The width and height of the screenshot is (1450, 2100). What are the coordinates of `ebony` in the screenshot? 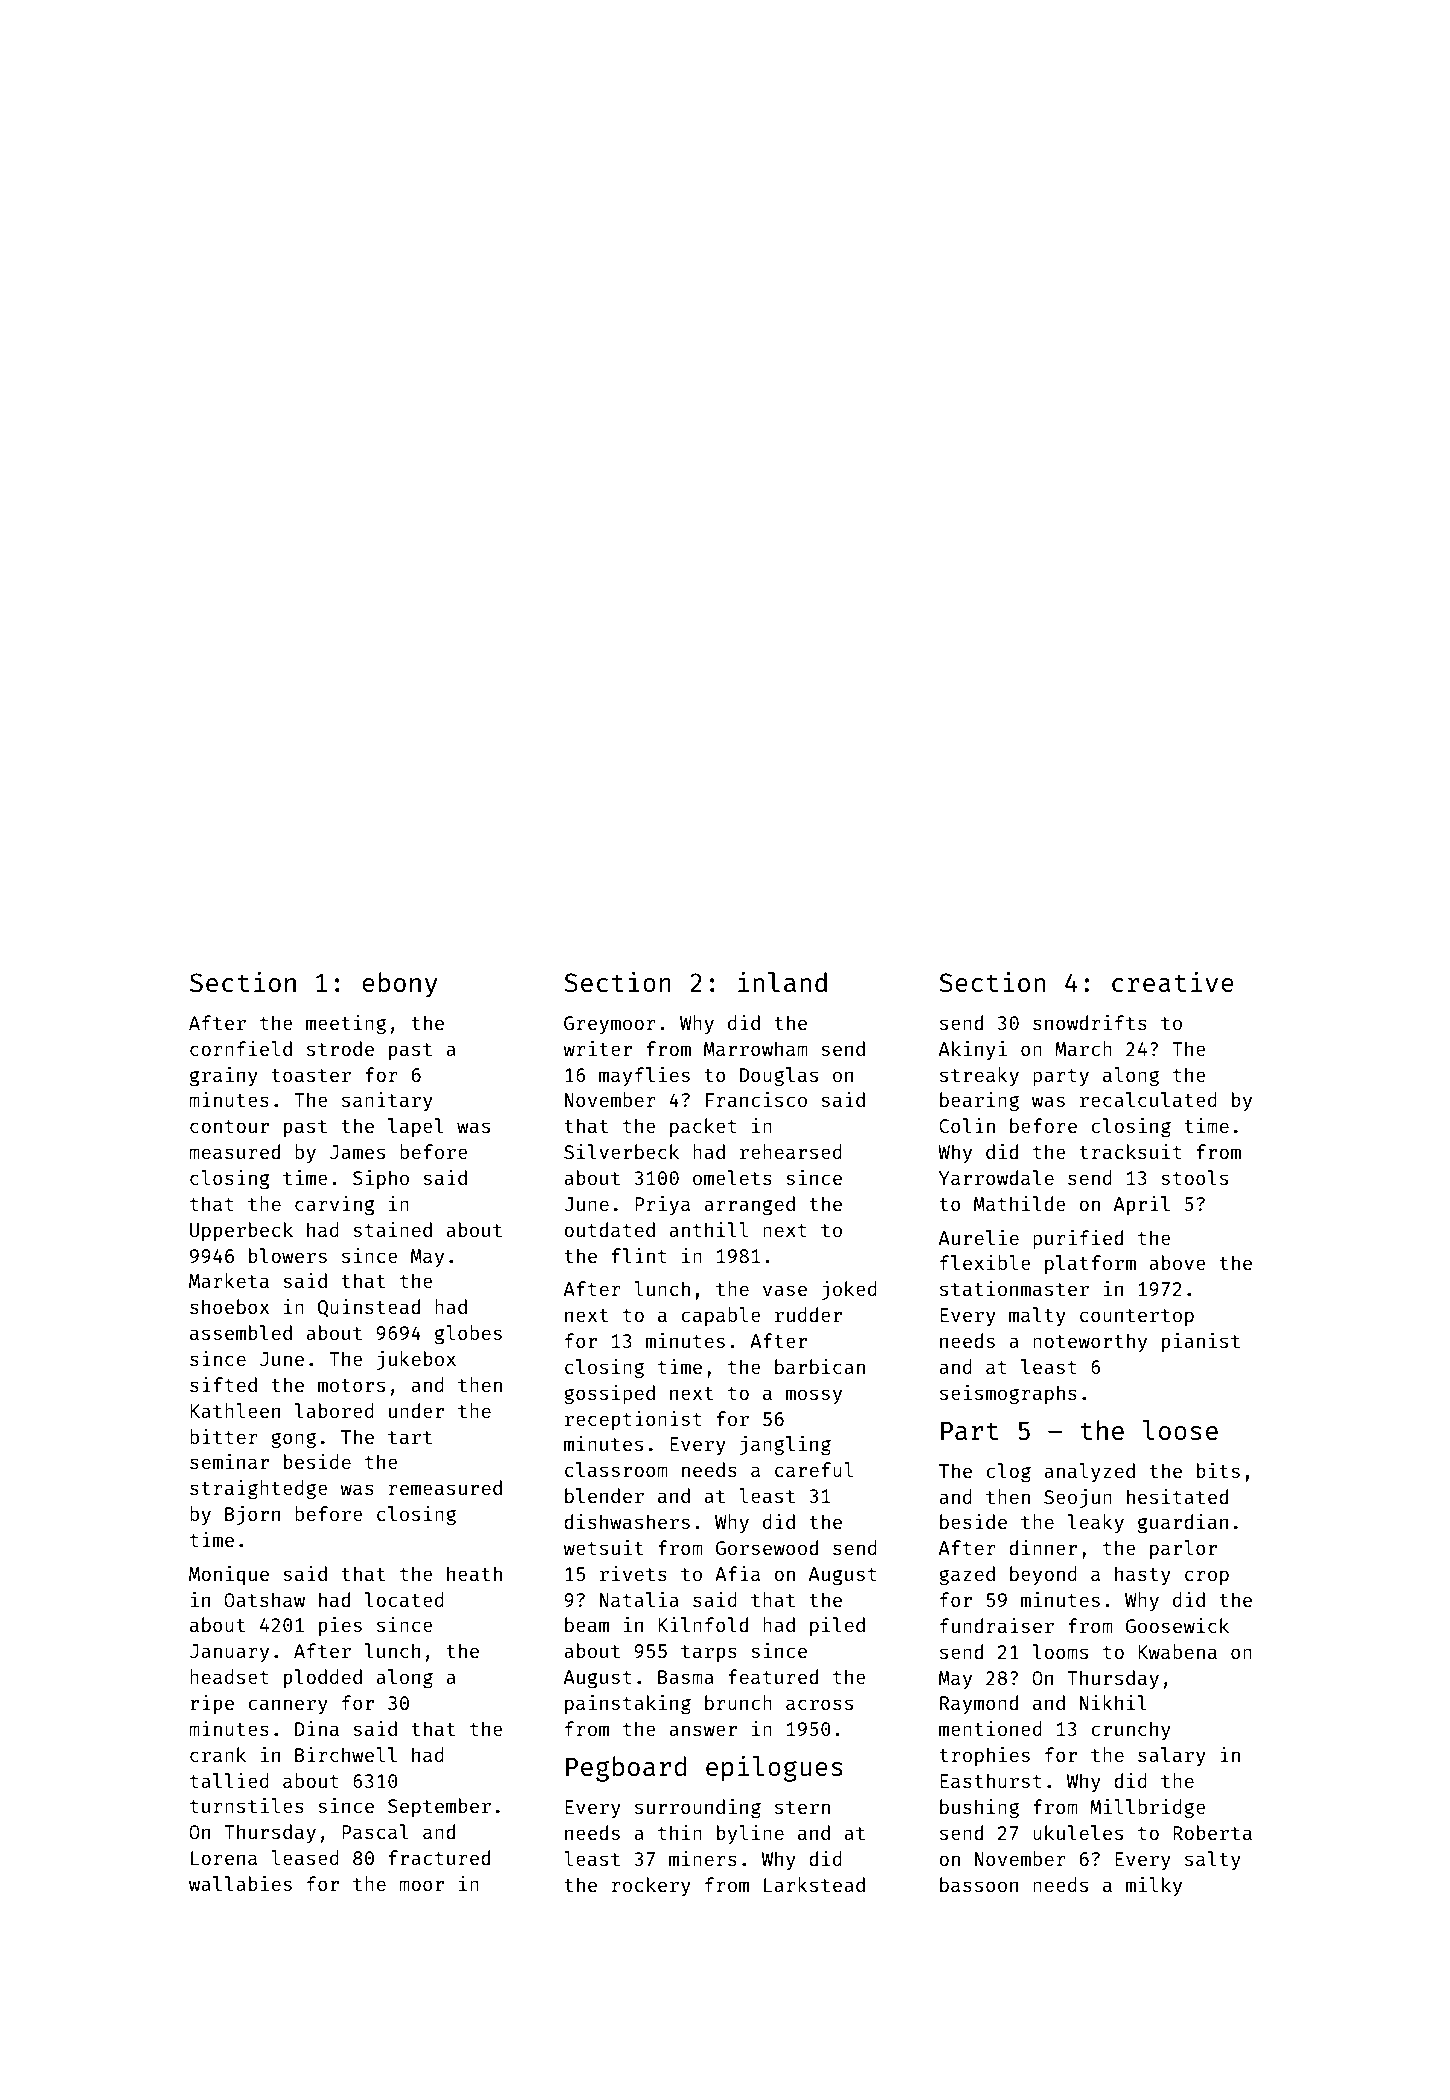 It's located at (399, 985).
